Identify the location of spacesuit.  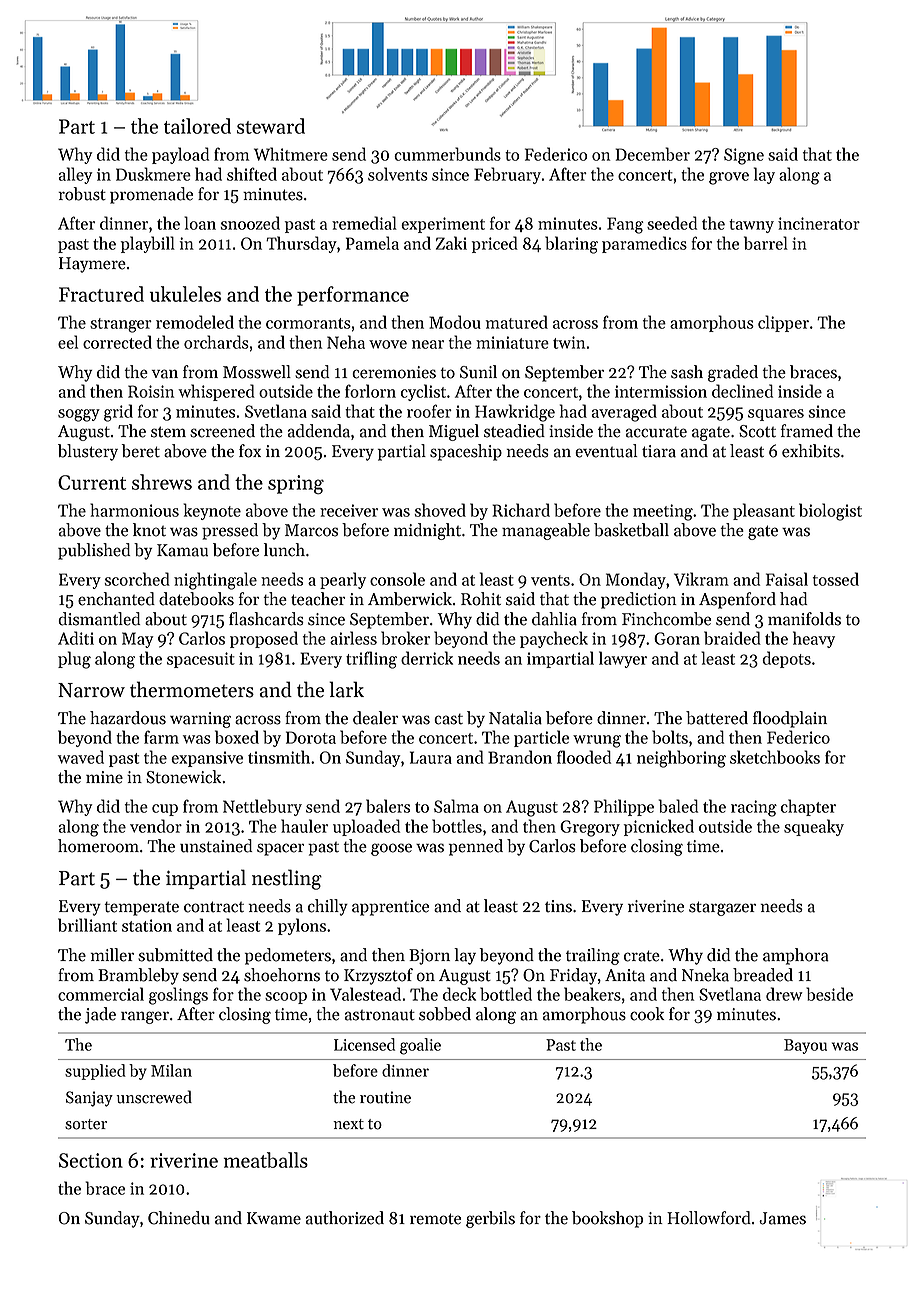
(201, 660).
